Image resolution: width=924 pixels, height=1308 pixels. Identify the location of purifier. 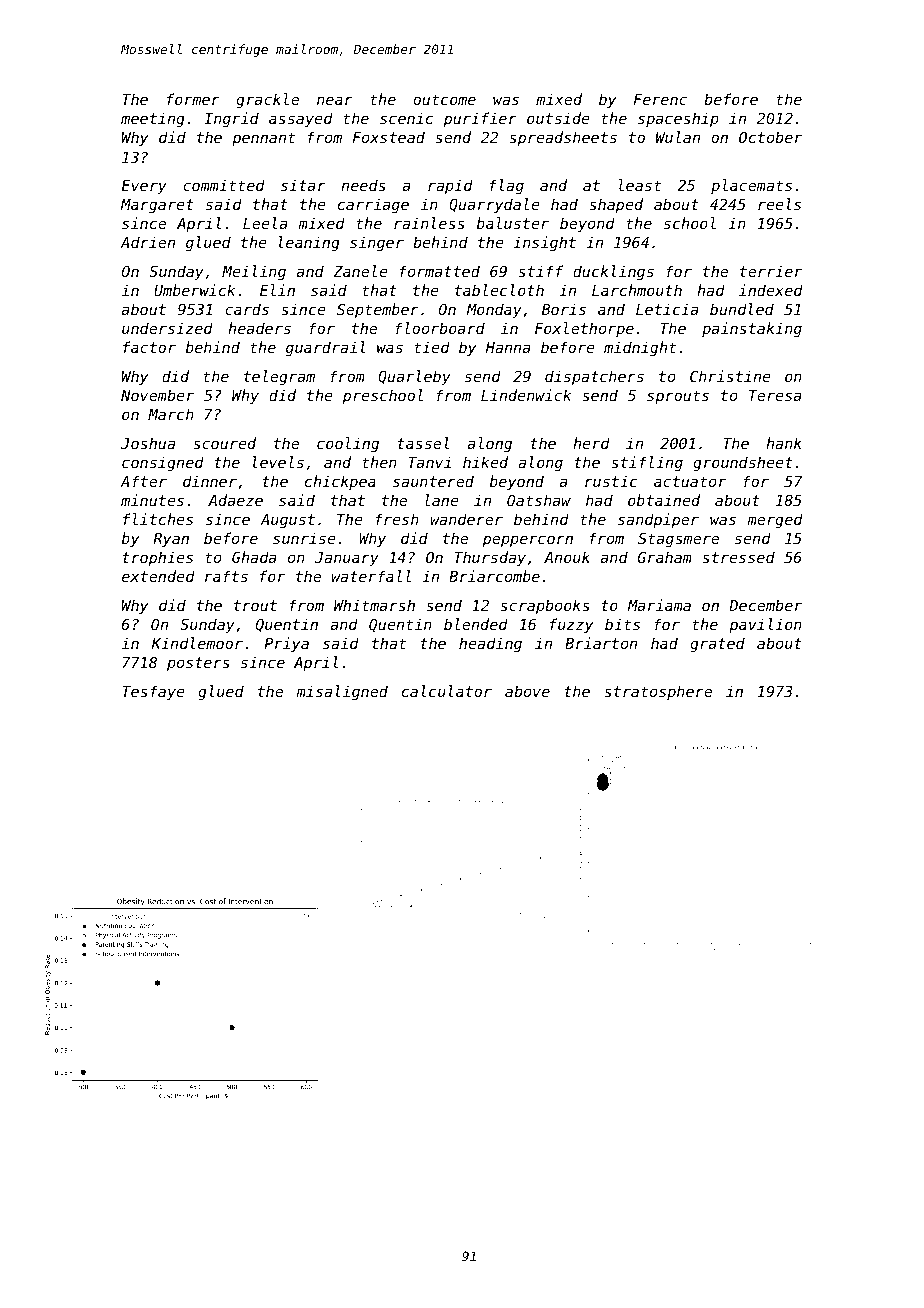
(480, 119).
